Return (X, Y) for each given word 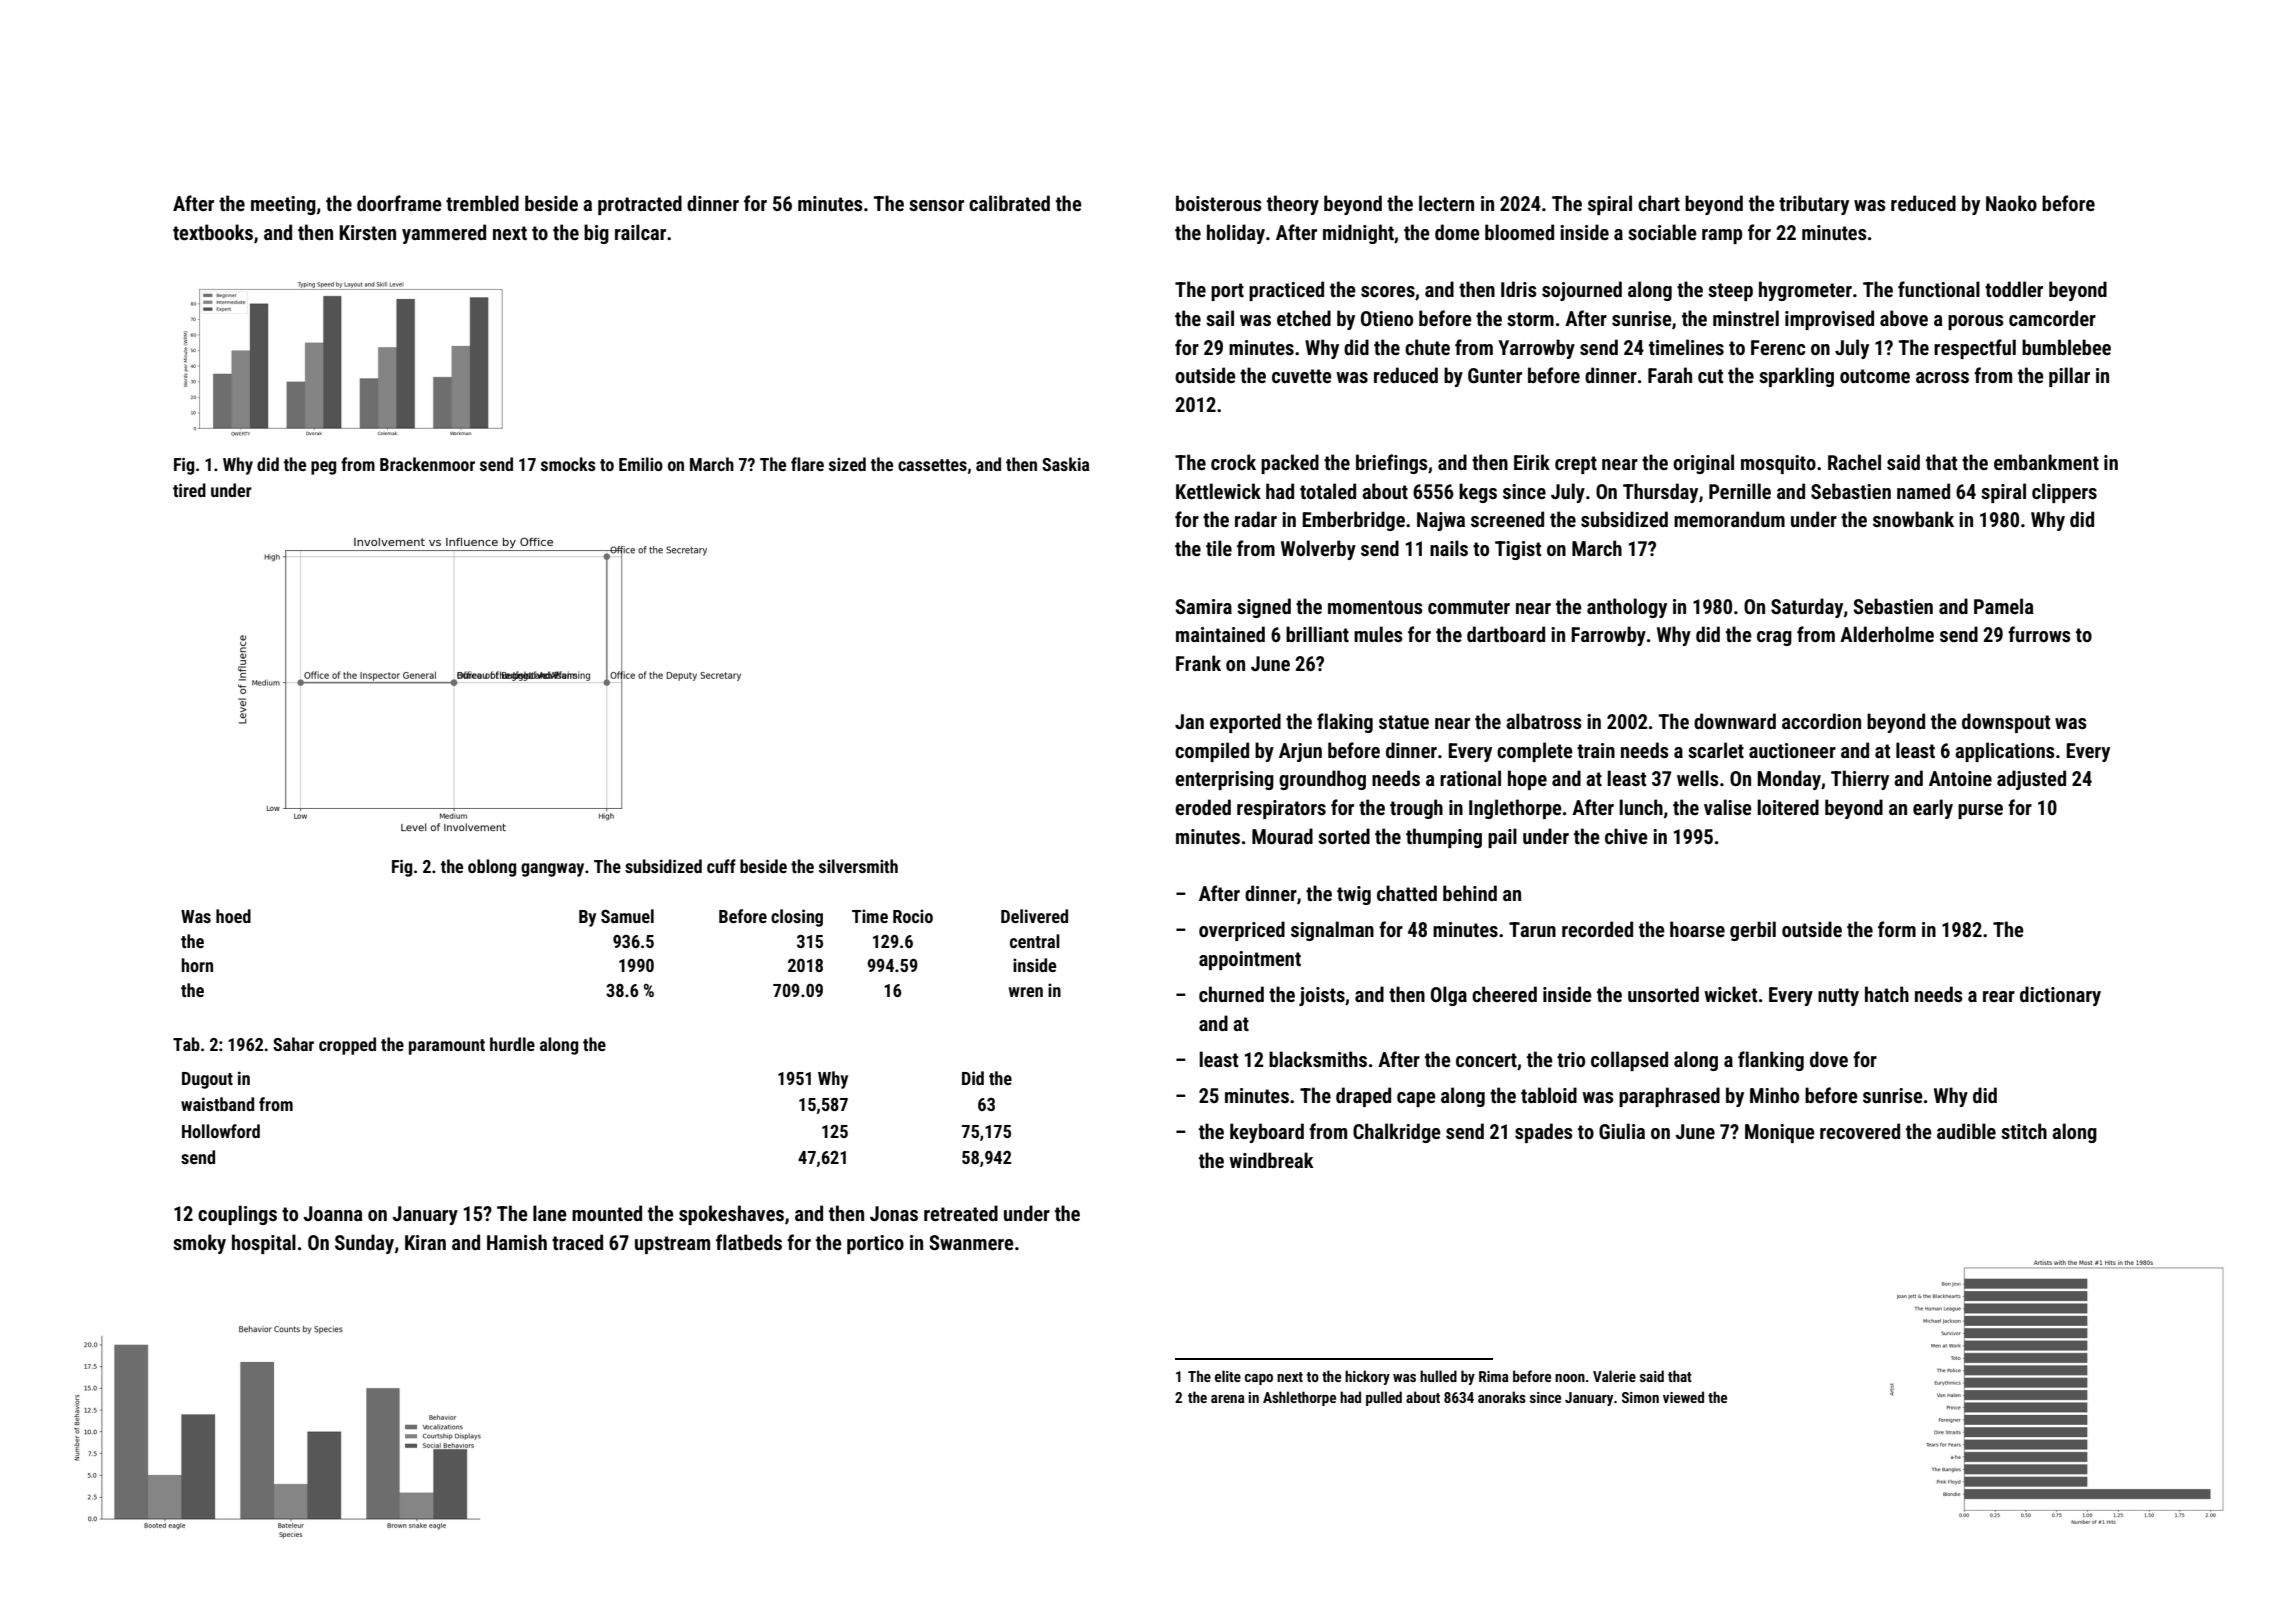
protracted (640, 205)
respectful (1975, 349)
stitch (2024, 1131)
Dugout (207, 1080)
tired (189, 490)
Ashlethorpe (1299, 1398)
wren (1026, 992)
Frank (1198, 663)
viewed (1683, 1397)
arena (1228, 1399)
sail (1220, 318)
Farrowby (1608, 636)
